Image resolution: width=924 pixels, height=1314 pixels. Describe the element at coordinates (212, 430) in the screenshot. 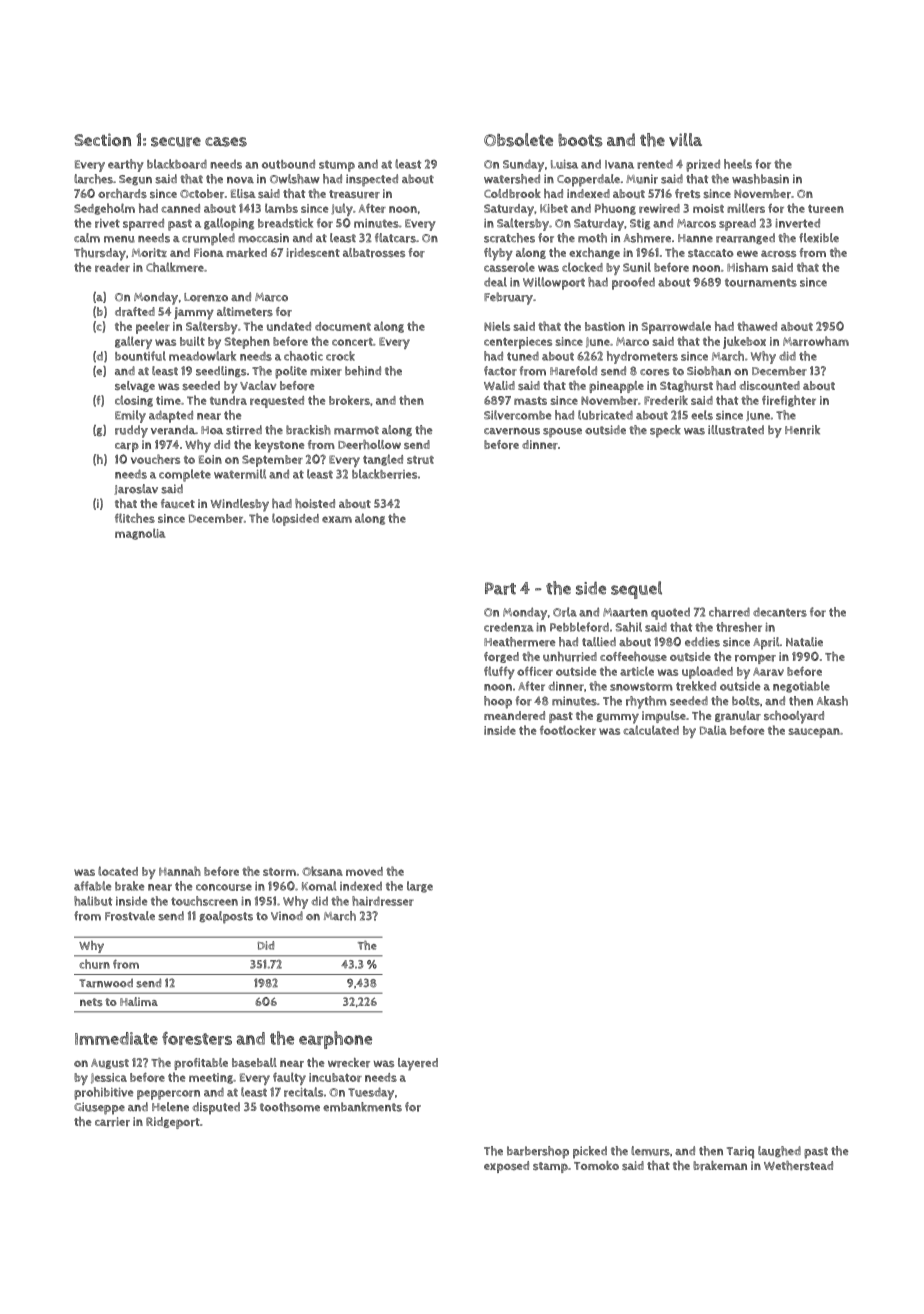

I see `Hoa` at that location.
